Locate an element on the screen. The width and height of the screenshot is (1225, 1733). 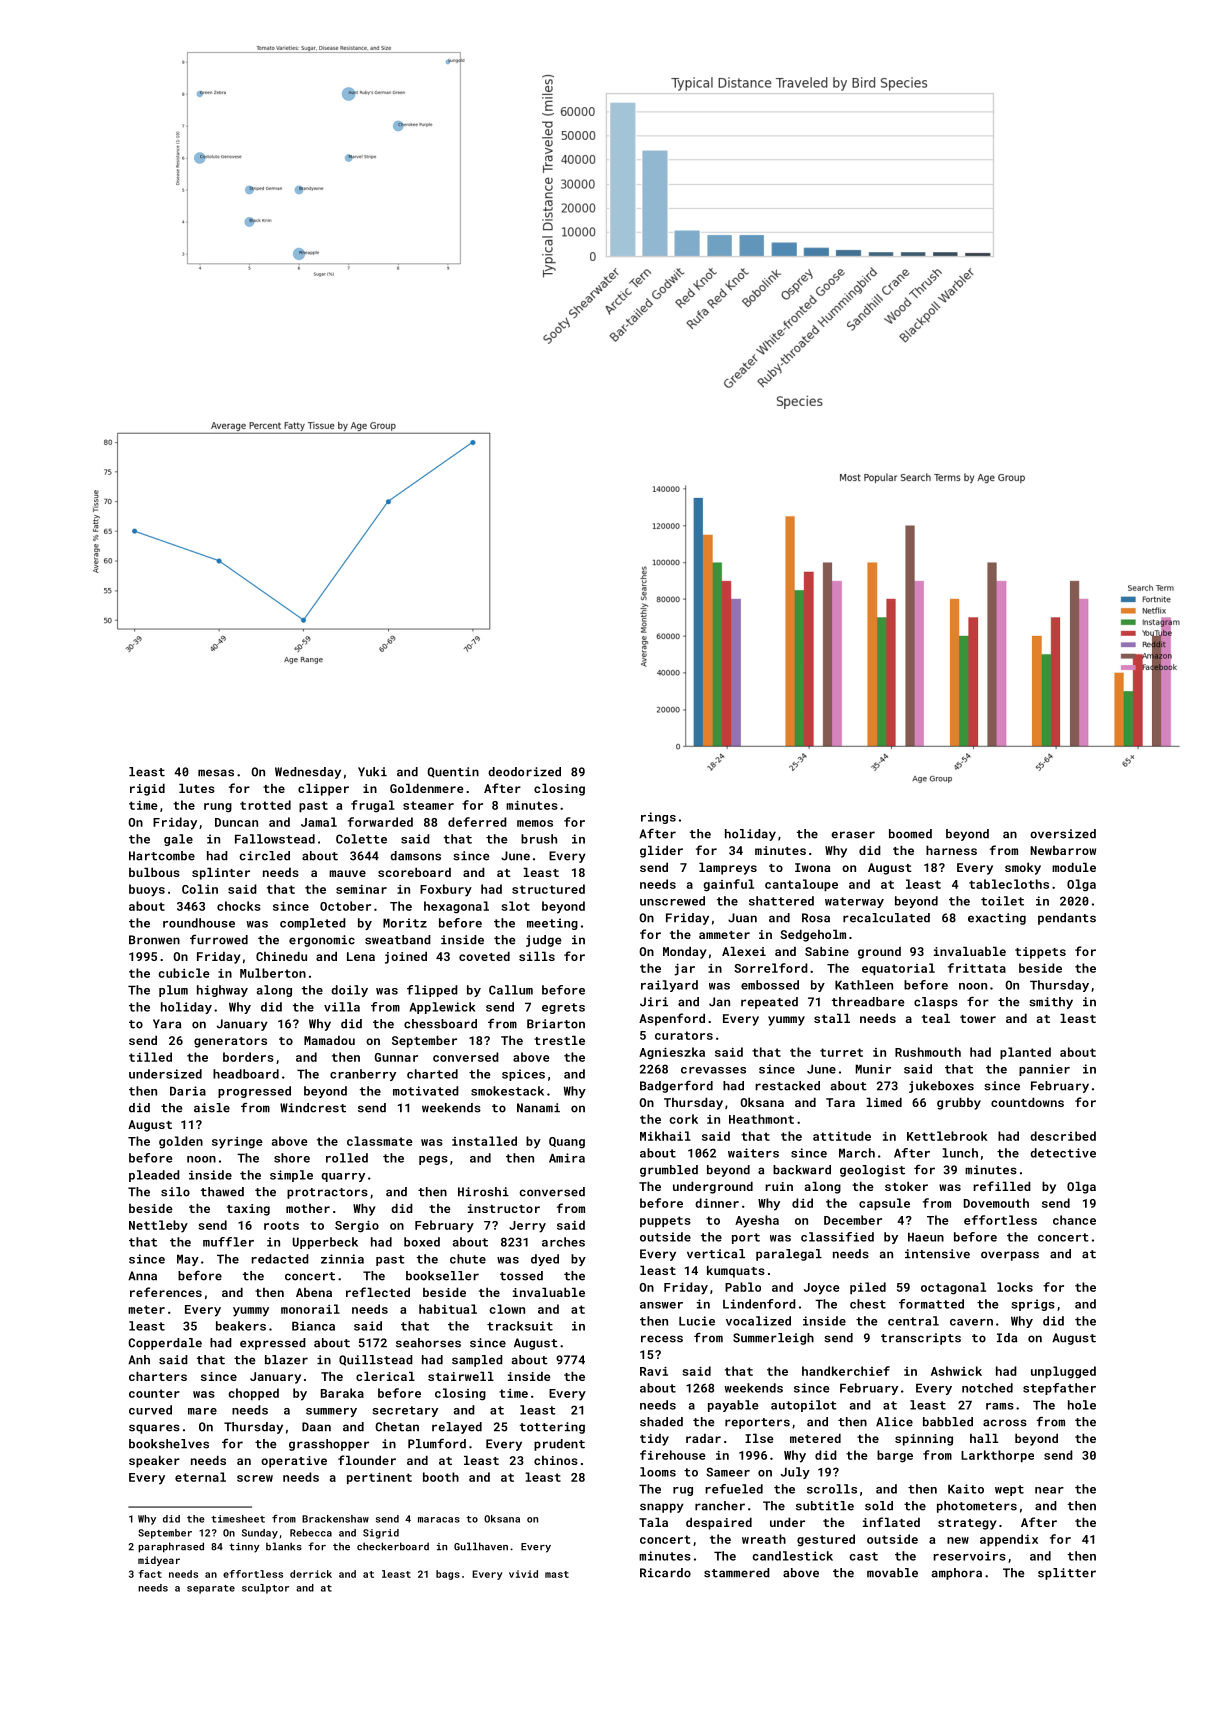
operative is located at coordinates (294, 1462).
